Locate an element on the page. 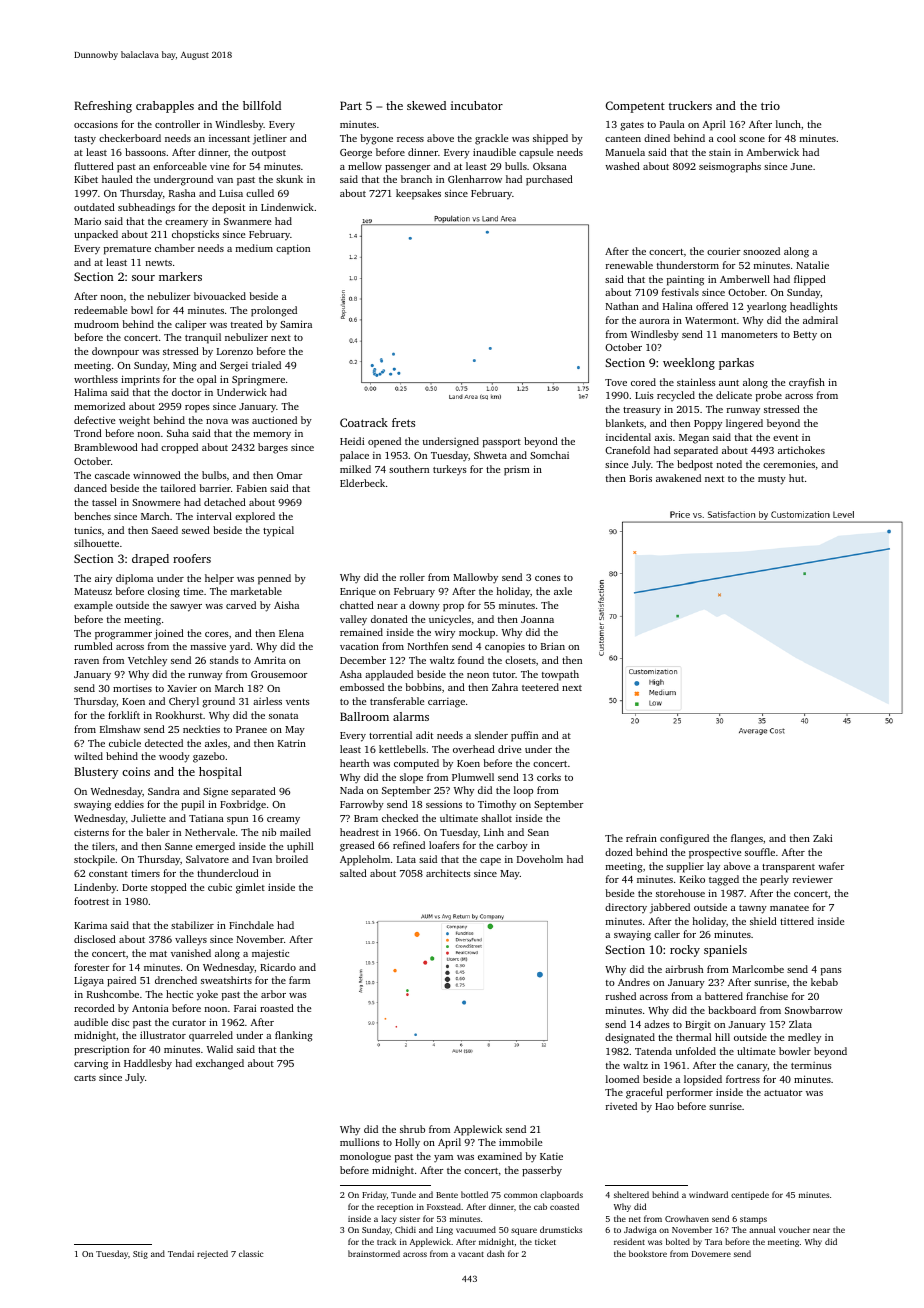  riveted is located at coordinates (621, 1106).
